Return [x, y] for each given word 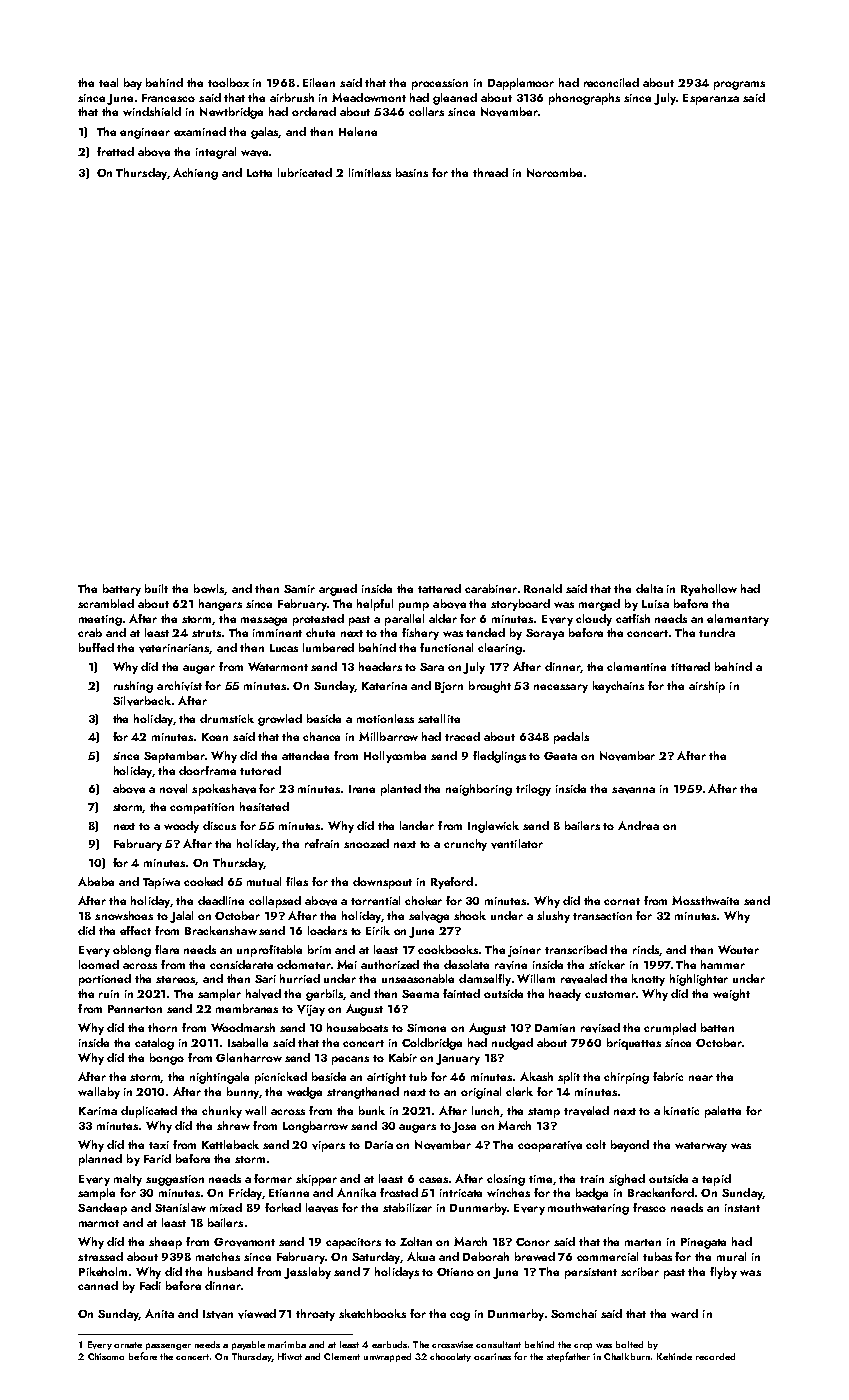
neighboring [479, 790]
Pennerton [135, 1009]
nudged [512, 1044]
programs [739, 85]
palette [723, 1112]
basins [412, 172]
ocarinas [492, 1356]
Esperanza [711, 99]
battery [122, 590]
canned [98, 1285]
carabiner [491, 588]
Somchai [574, 1313]
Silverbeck [142, 701]
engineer [145, 133]
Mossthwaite [705, 900]
